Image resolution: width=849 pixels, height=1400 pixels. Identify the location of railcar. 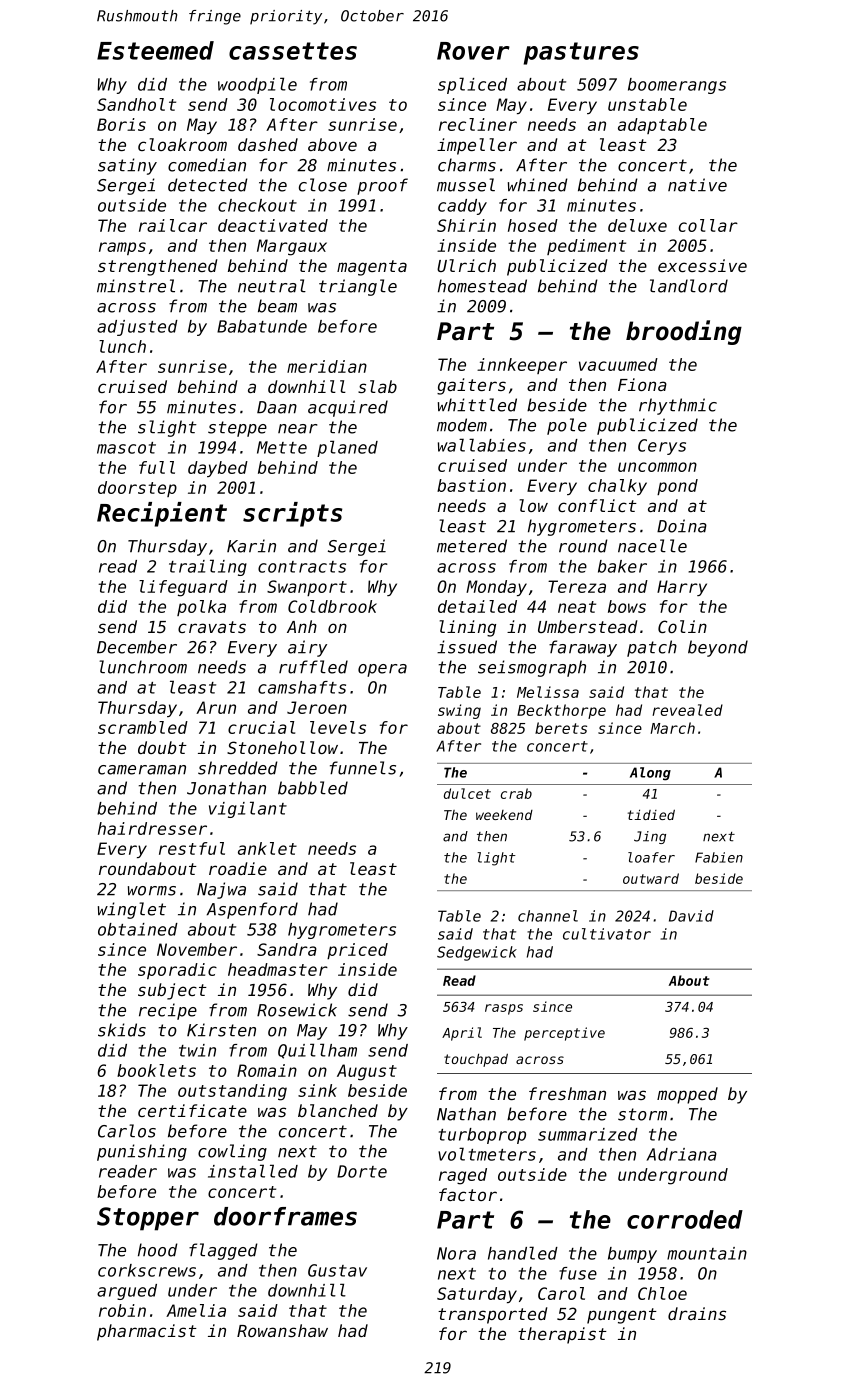
(173, 225).
